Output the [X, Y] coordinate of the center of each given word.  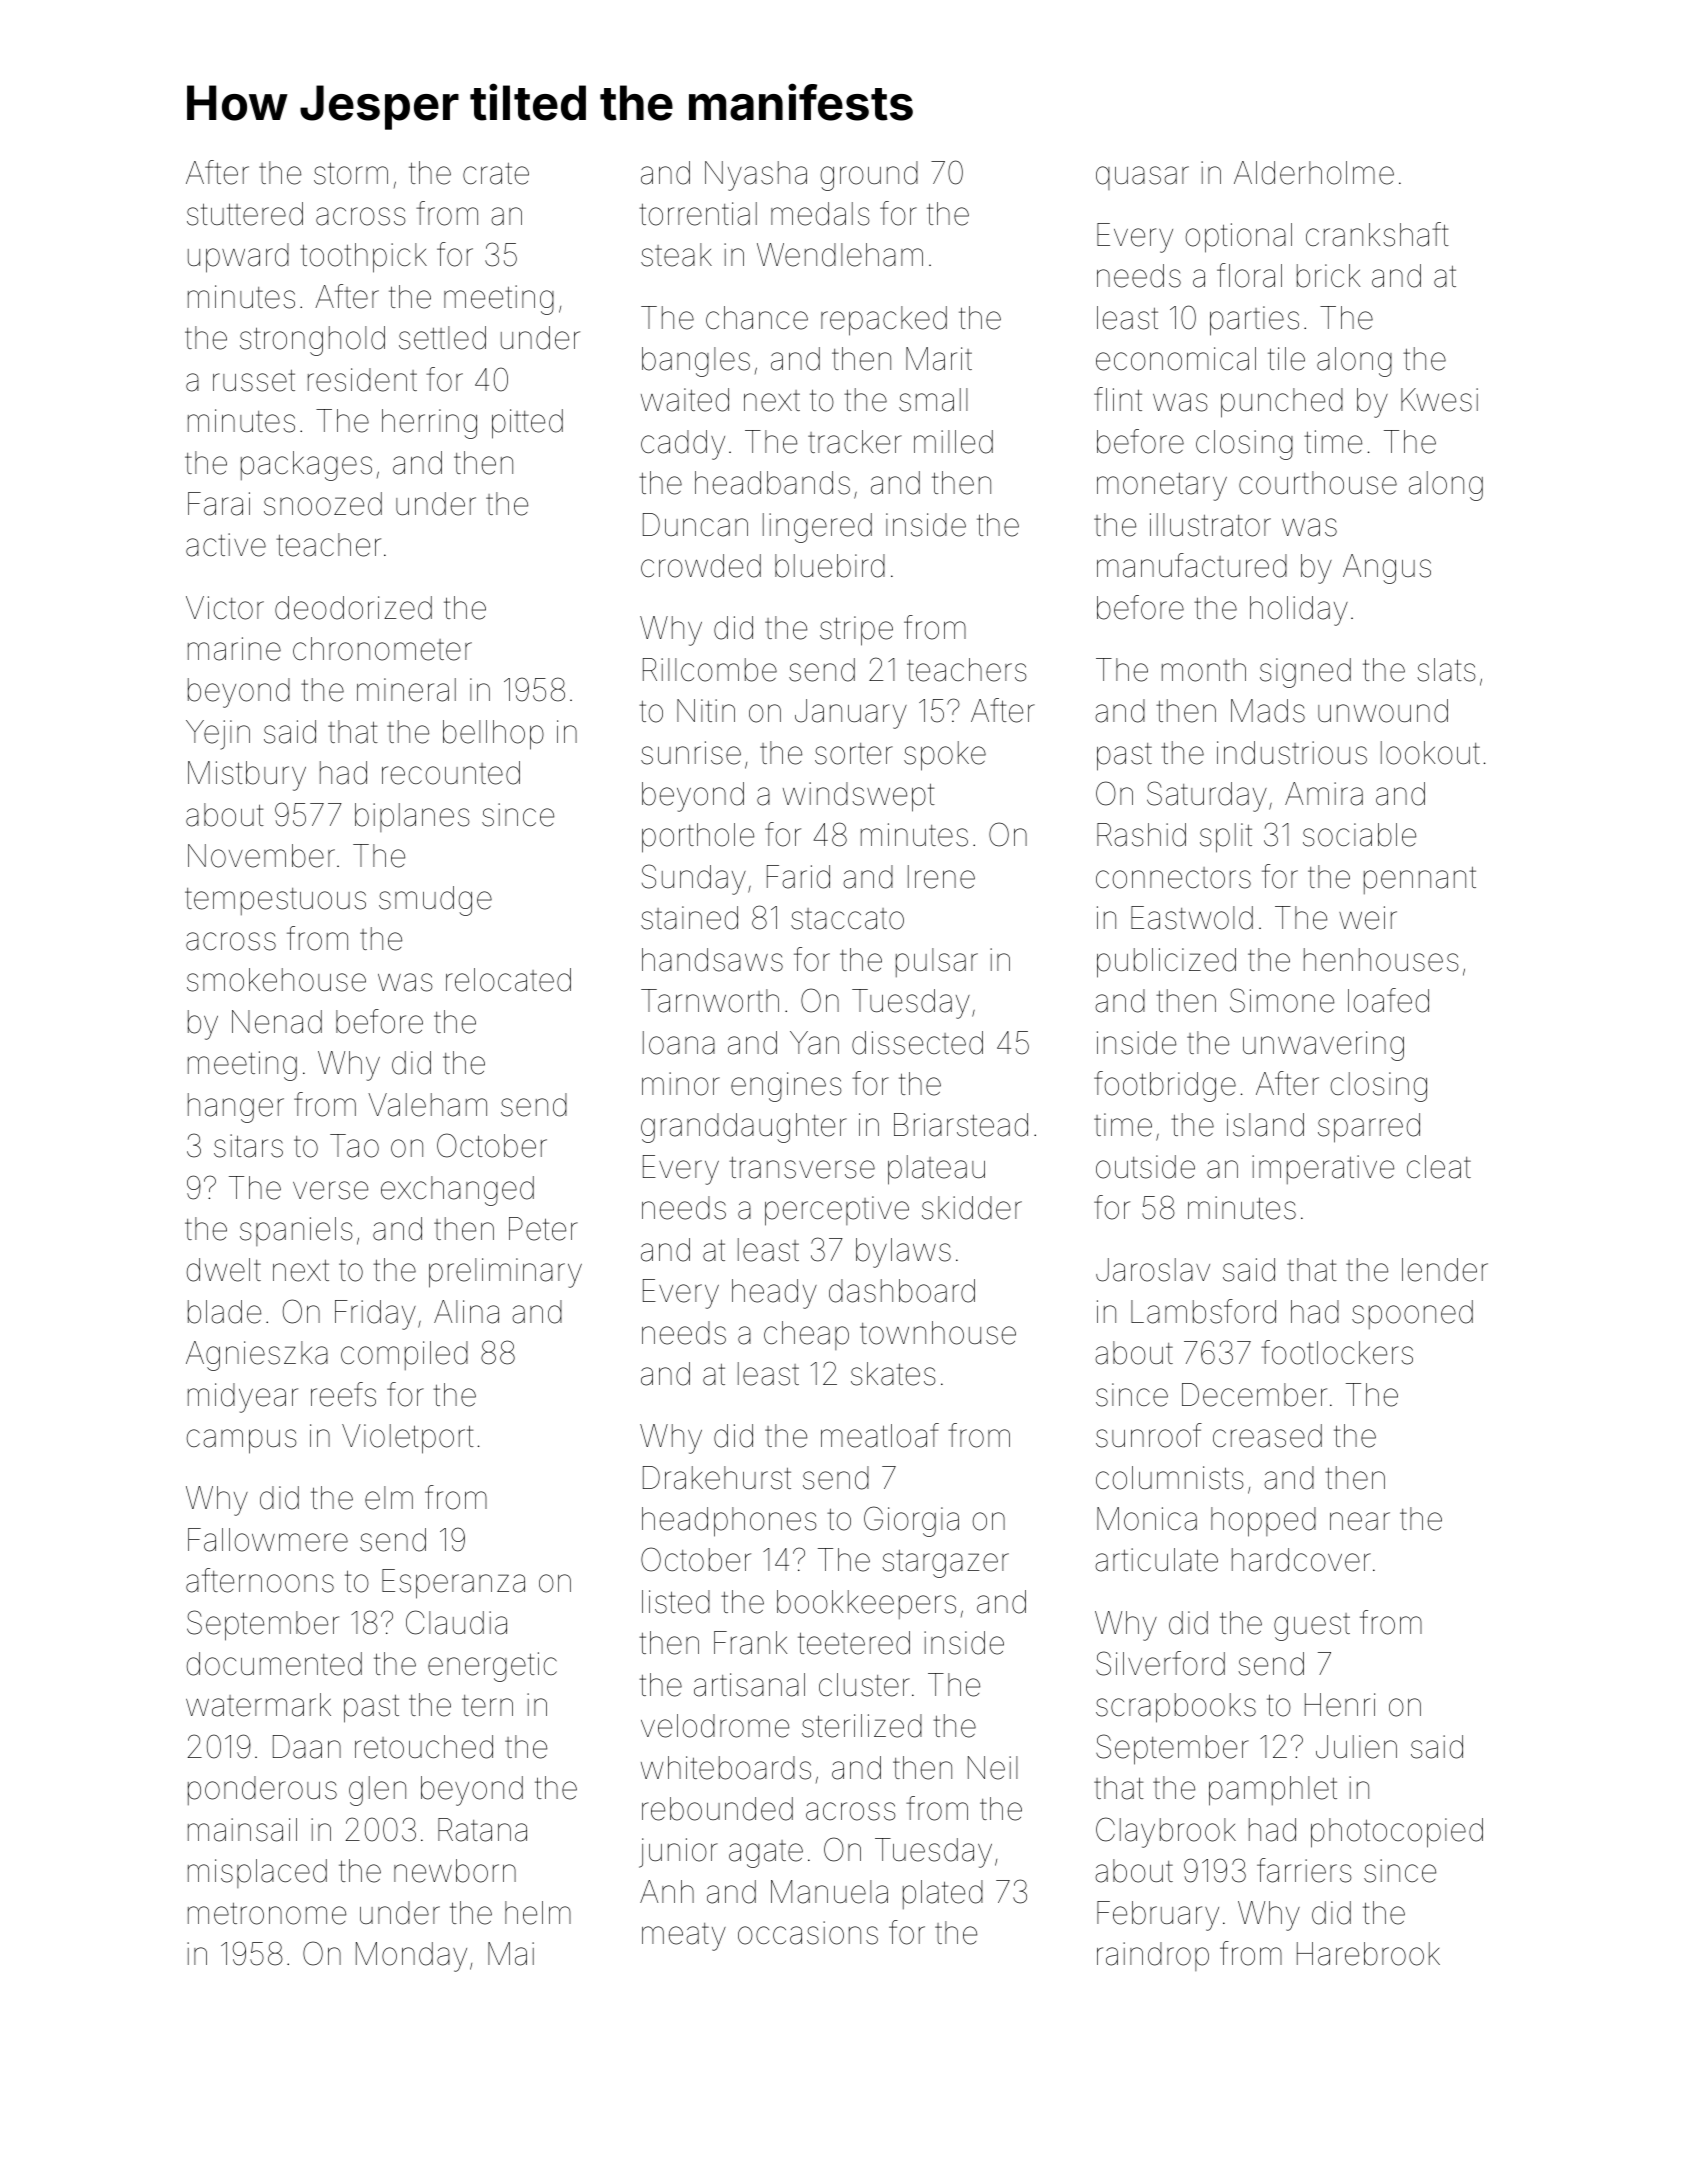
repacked [884, 321]
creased [1267, 1436]
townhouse [938, 1333]
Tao [354, 1146]
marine [234, 649]
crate [496, 174]
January [851, 714]
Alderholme [1314, 173]
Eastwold [1192, 918]
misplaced [257, 1873]
